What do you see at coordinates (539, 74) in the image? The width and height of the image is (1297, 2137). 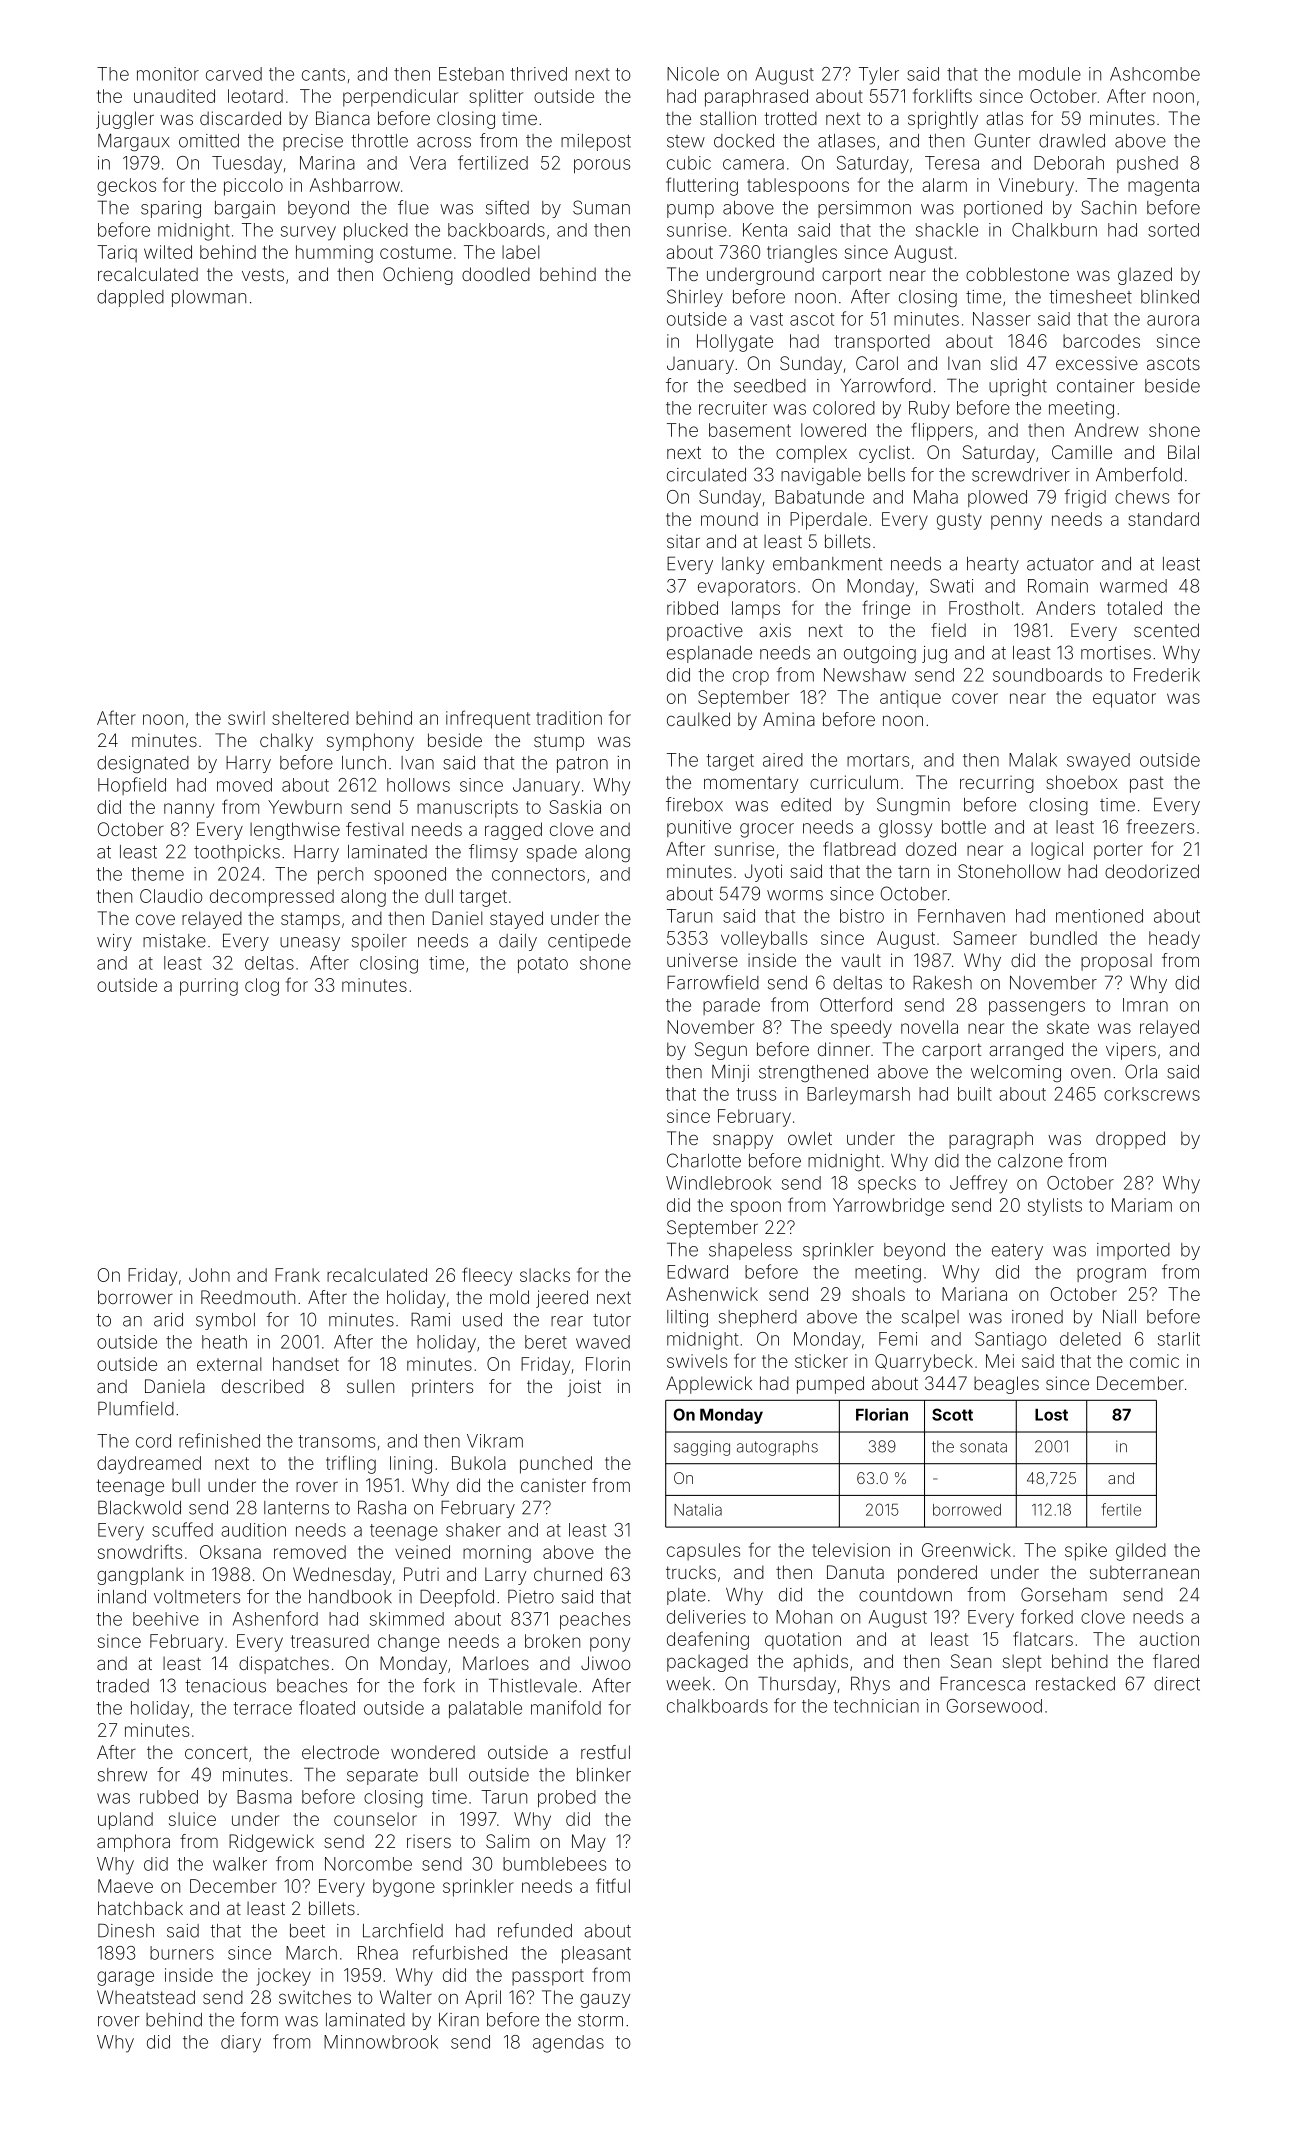 I see `thrived` at bounding box center [539, 74].
